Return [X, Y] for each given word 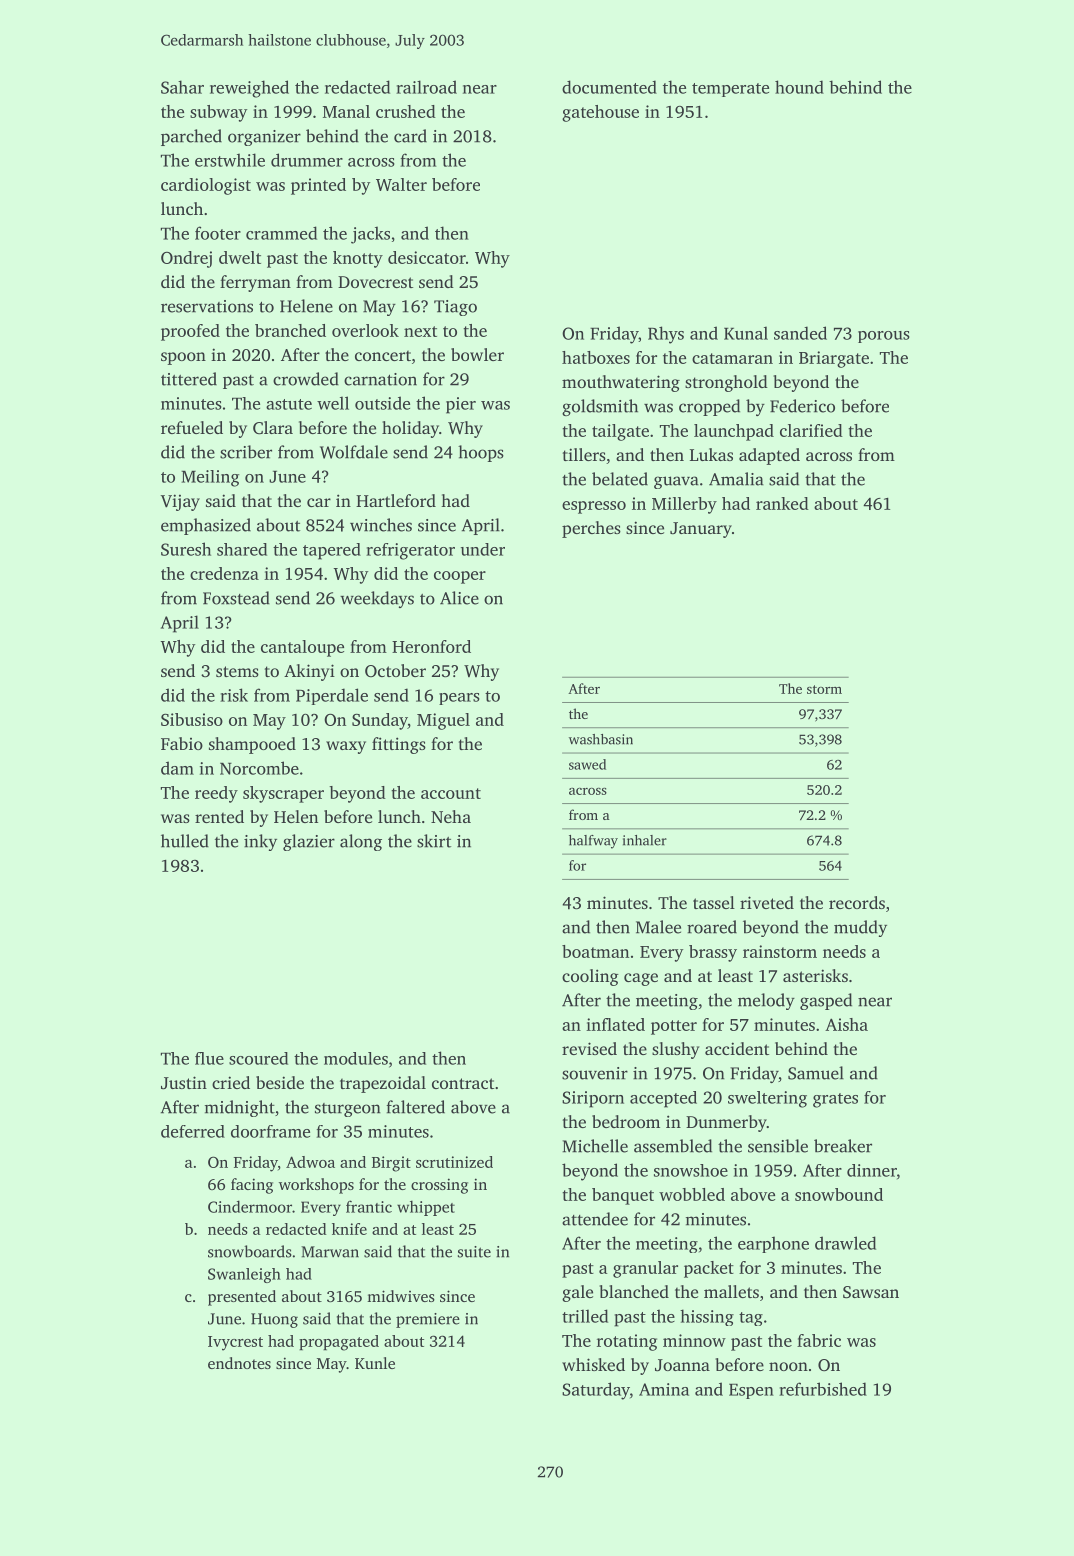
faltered [415, 1107]
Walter [401, 184]
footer [218, 233]
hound [799, 87]
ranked [782, 503]
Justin [184, 1083]
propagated [339, 1343]
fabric [819, 1340]
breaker [843, 1146]
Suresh [186, 549]
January [701, 530]
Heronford [431, 646]
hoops [481, 453]
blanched [634, 1291]
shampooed [252, 745]
